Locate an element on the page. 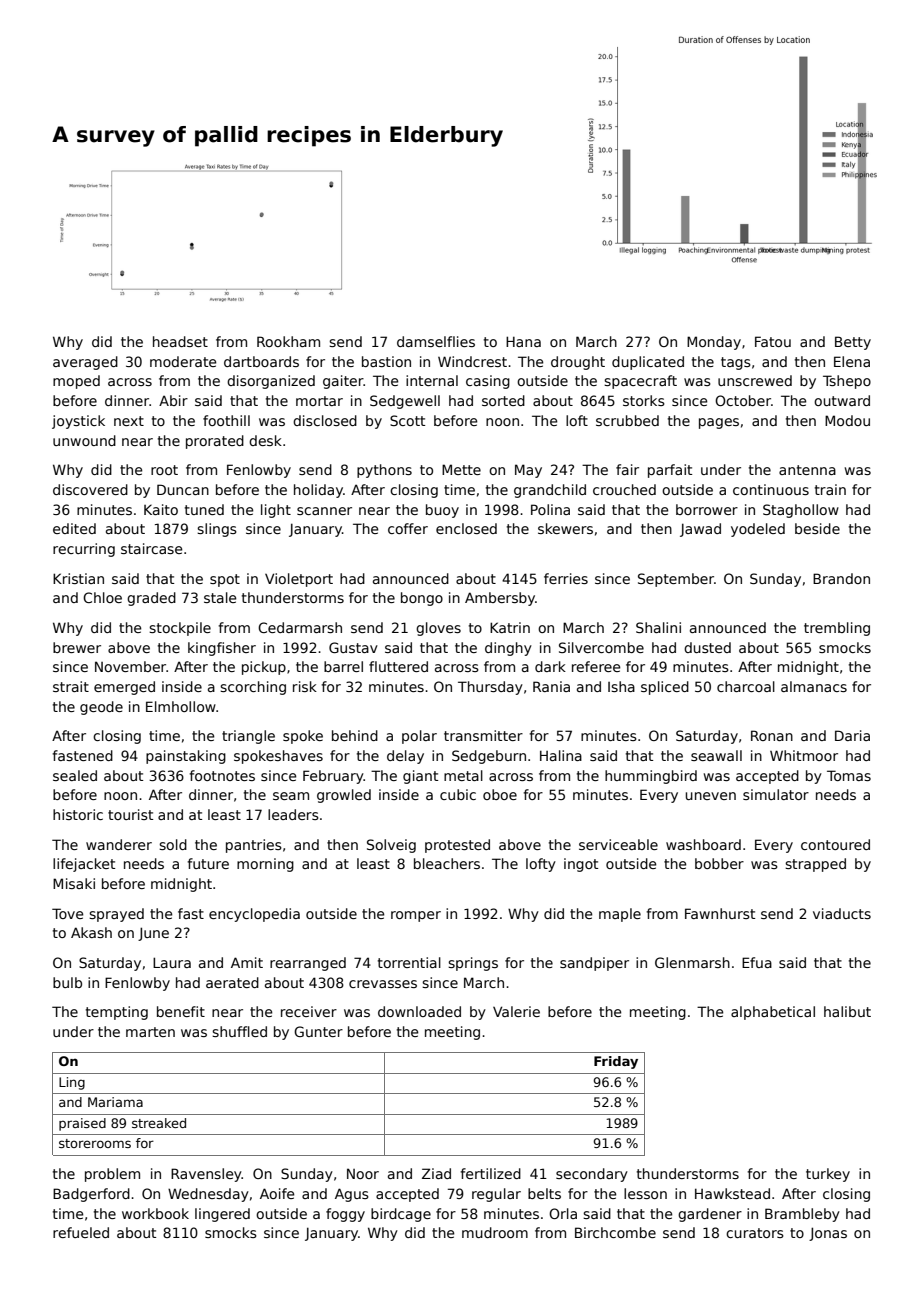 The image size is (924, 1308). Badgerford is located at coordinates (91, 1195).
